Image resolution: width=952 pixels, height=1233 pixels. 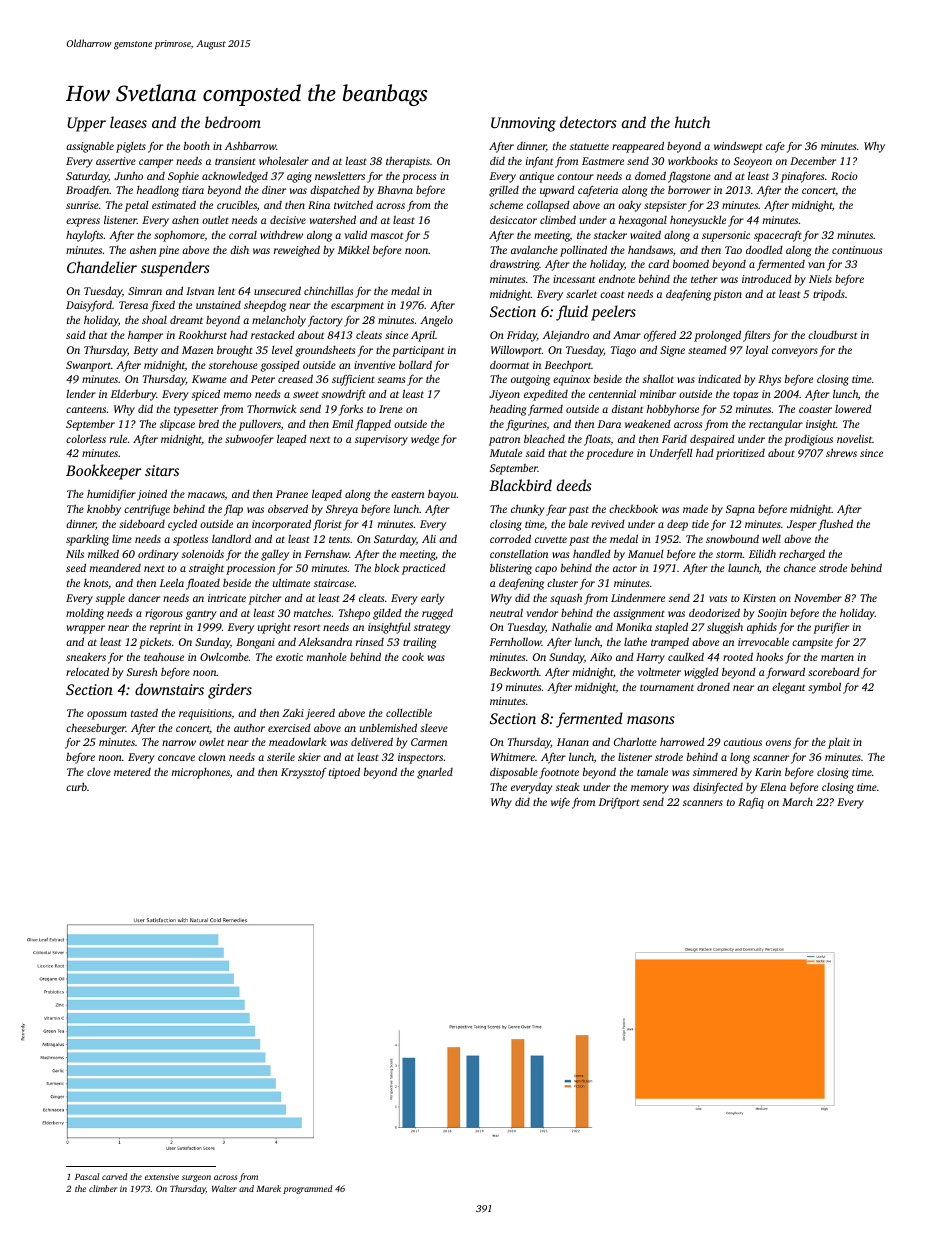 I want to click on cloudburst, so click(x=832, y=334).
